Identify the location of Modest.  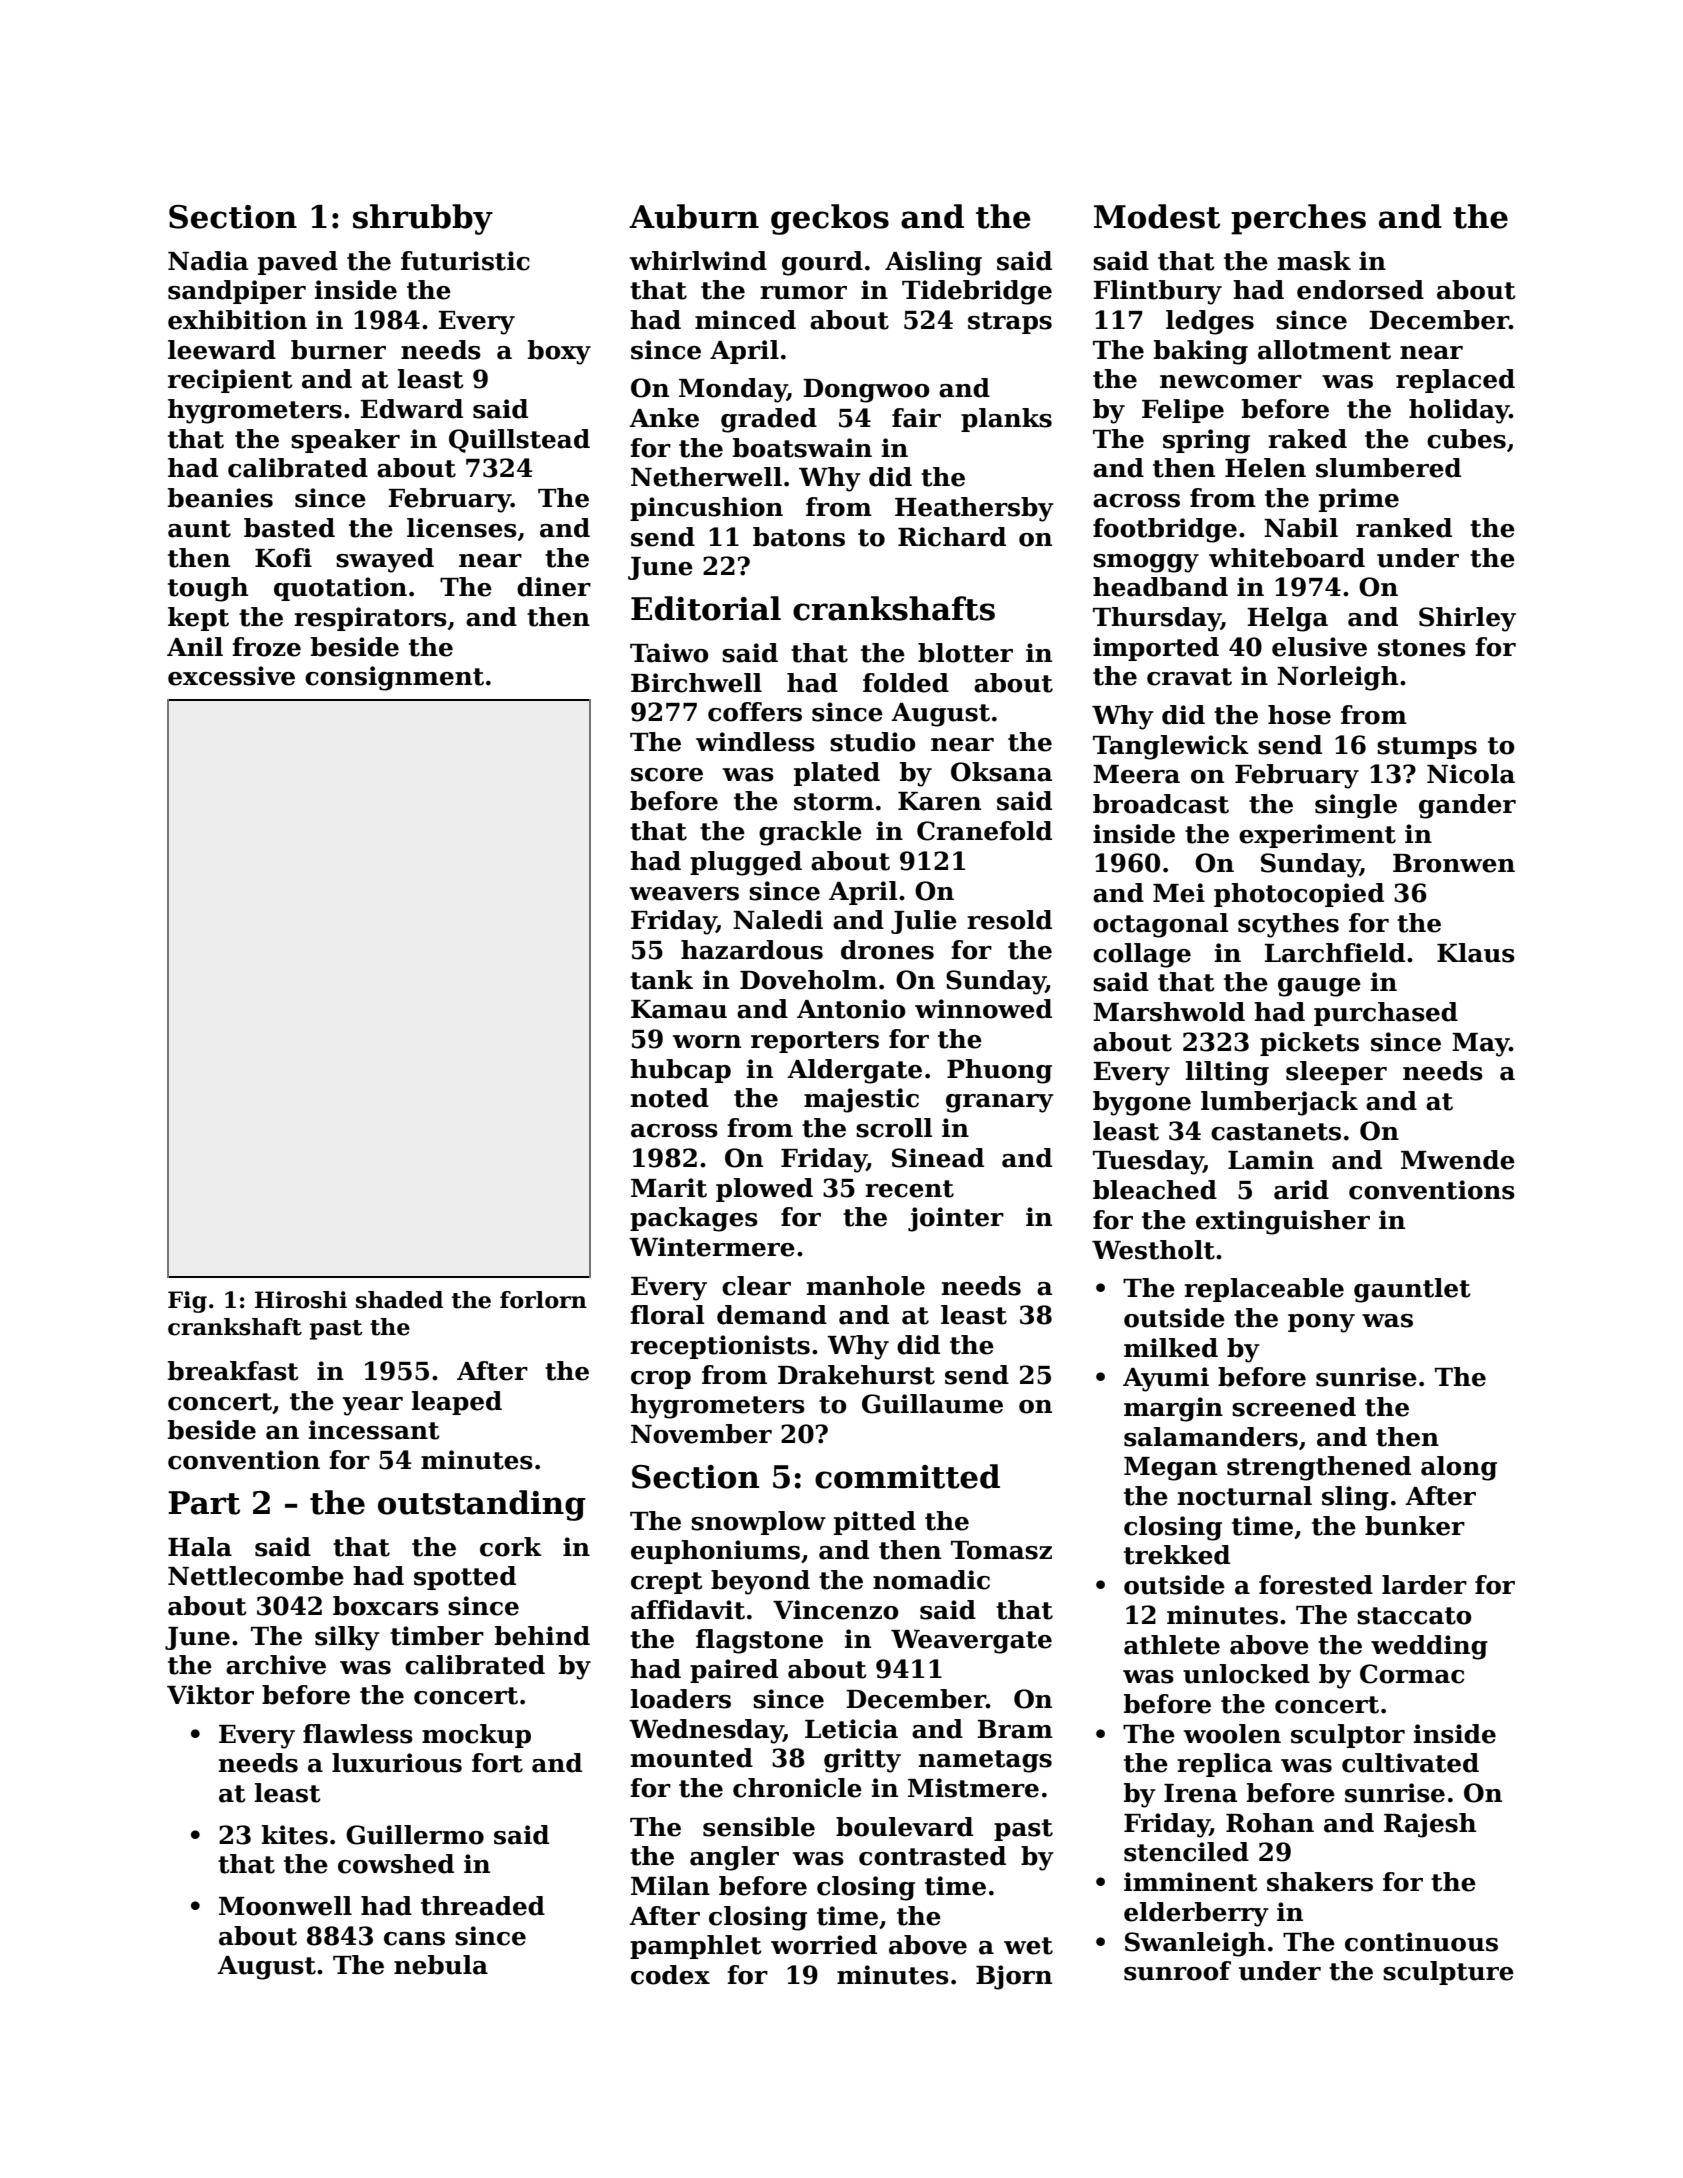
(1157, 216).
